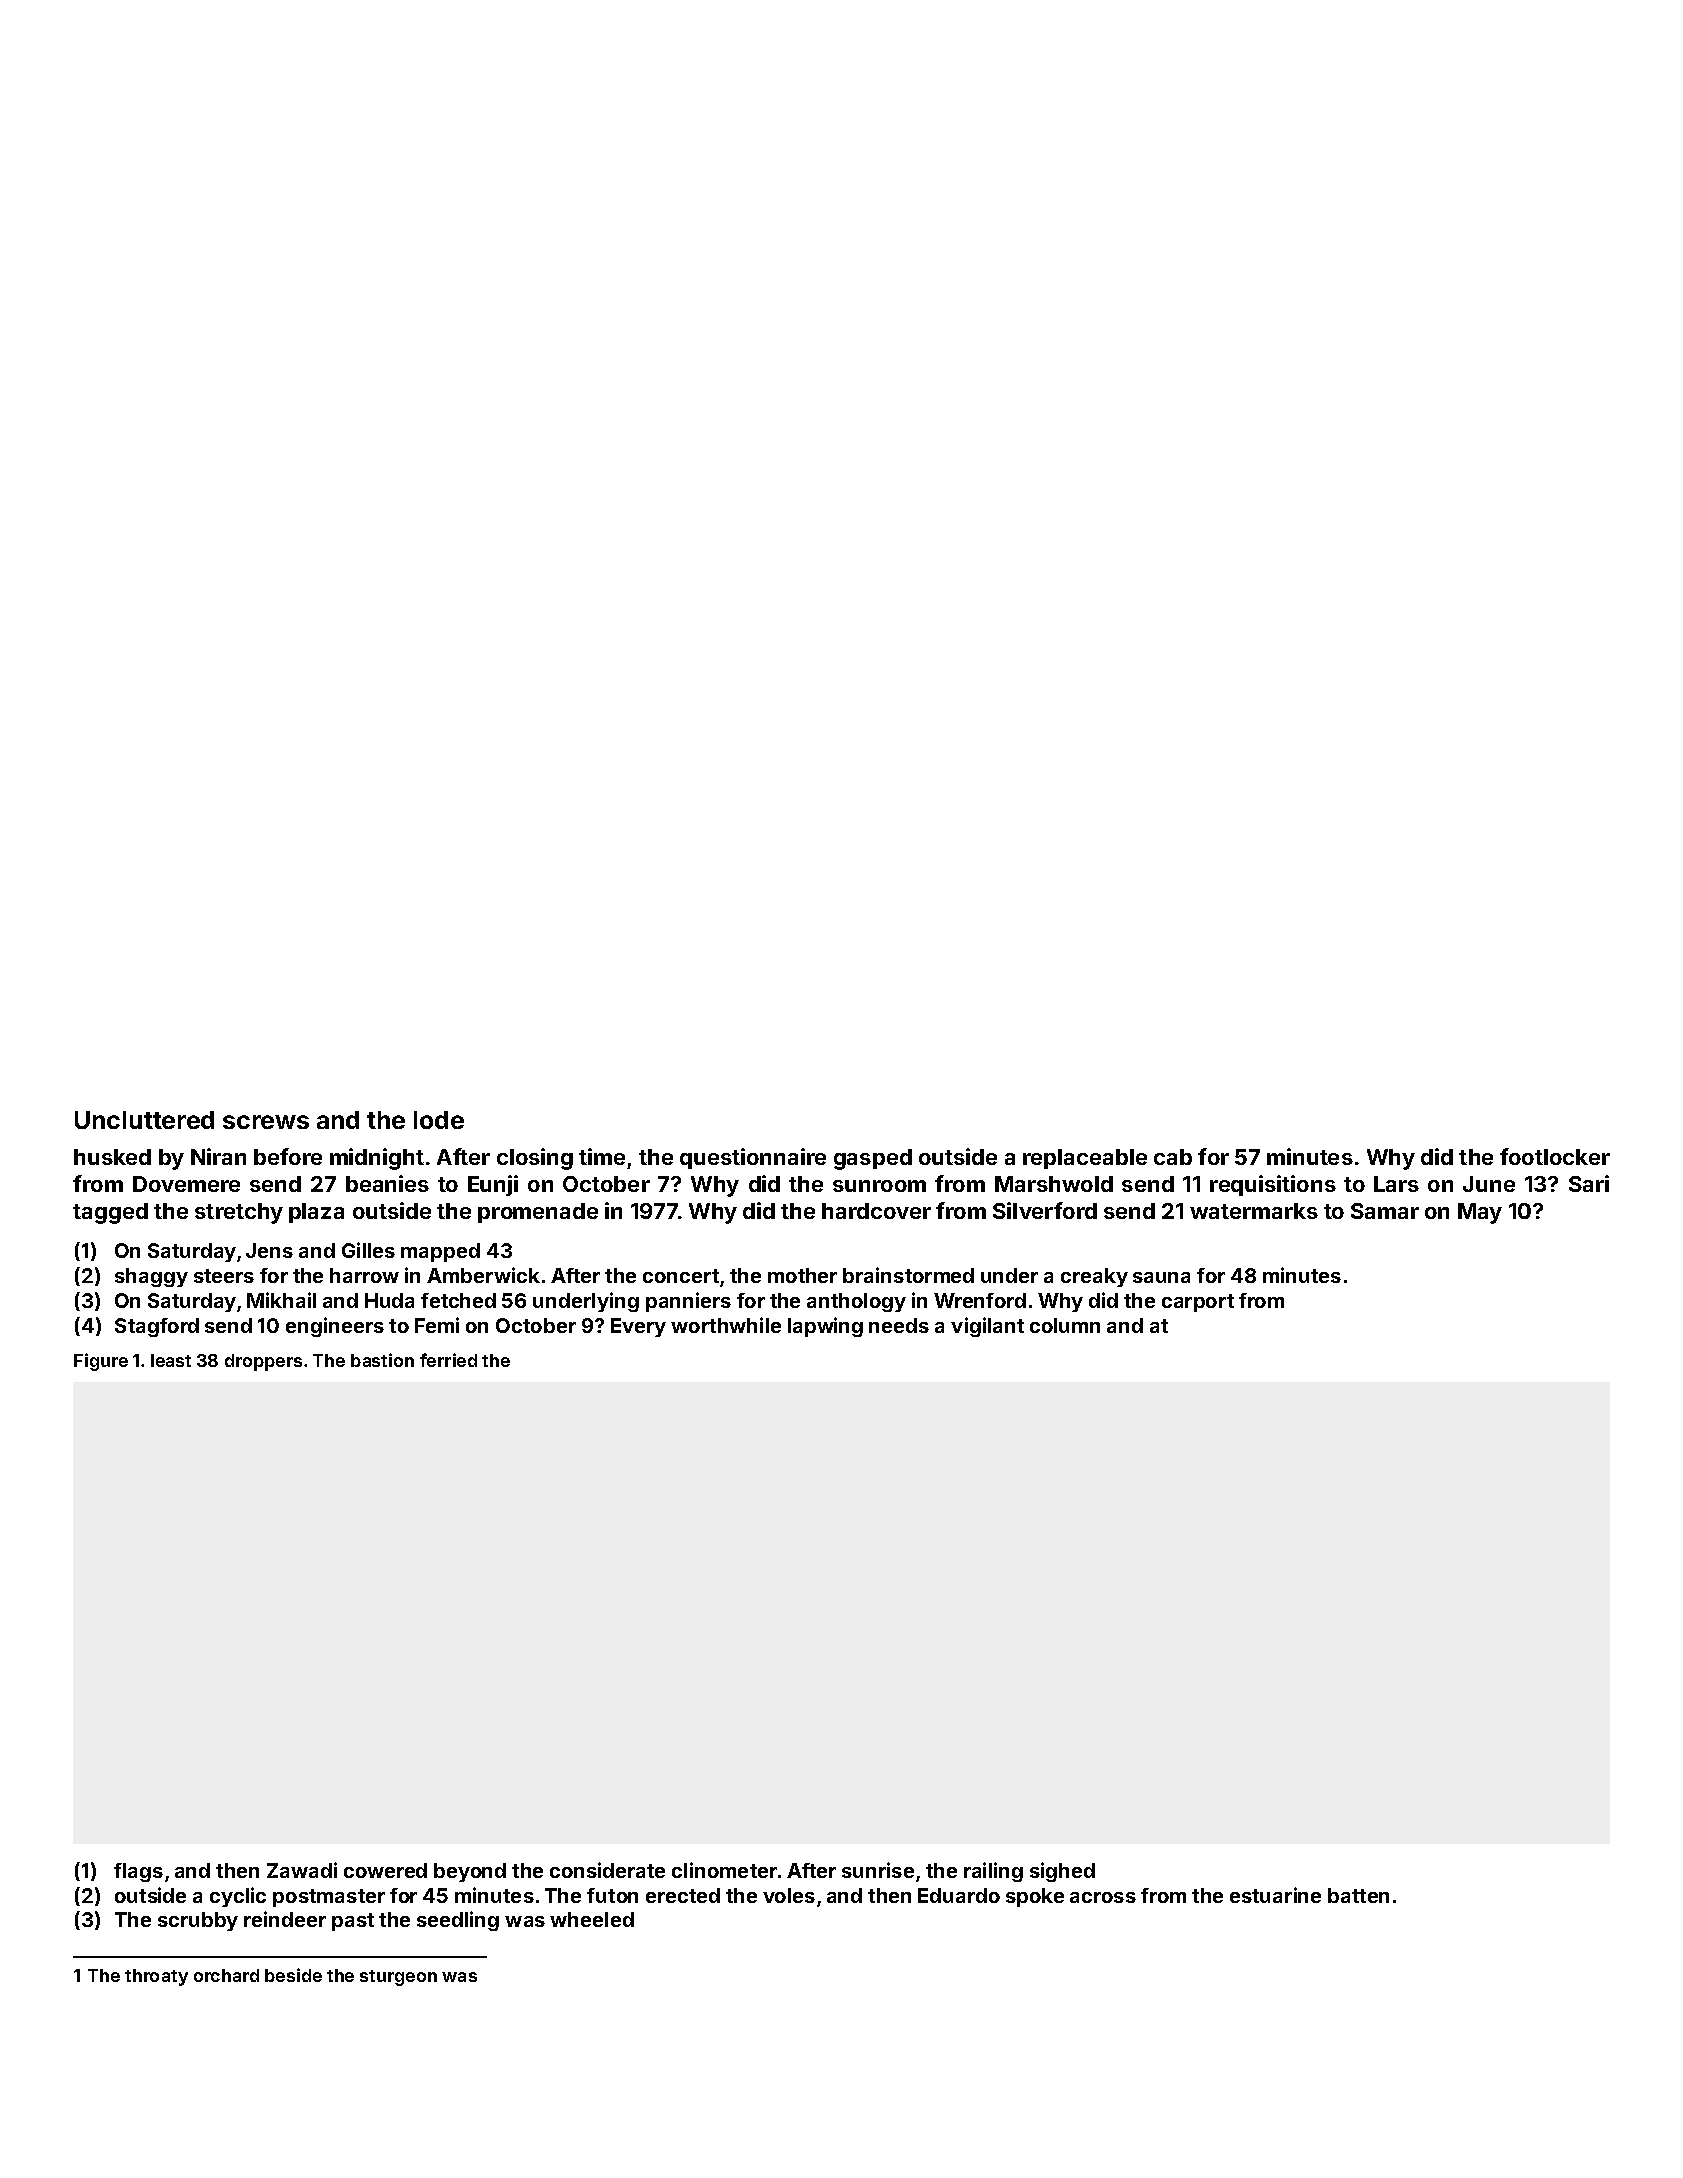 The height and width of the screenshot is (2178, 1683). What do you see at coordinates (470, 1872) in the screenshot?
I see `beyond` at bounding box center [470, 1872].
